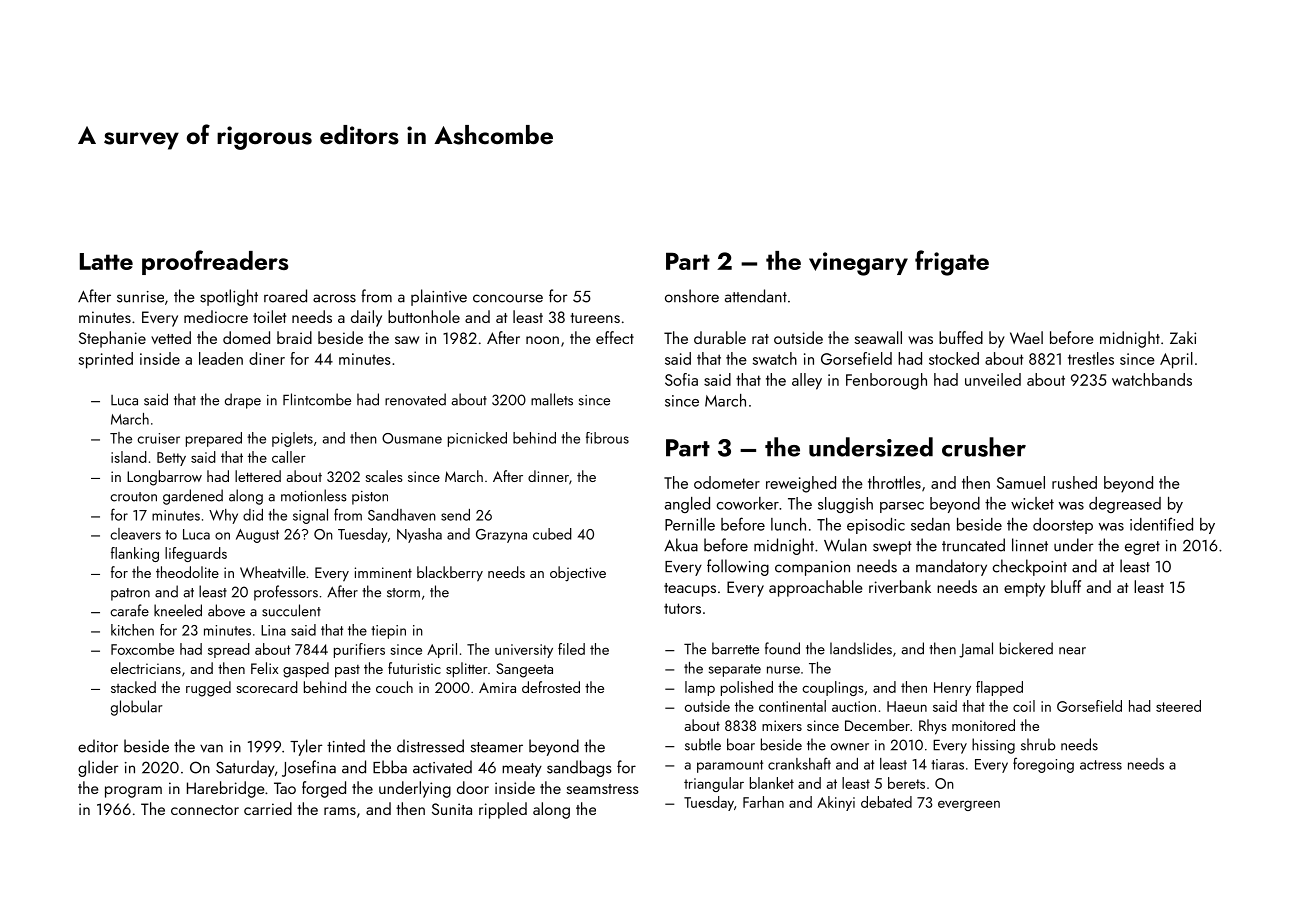 This screenshot has height=924, width=1308. I want to click on tureens, so click(595, 318).
